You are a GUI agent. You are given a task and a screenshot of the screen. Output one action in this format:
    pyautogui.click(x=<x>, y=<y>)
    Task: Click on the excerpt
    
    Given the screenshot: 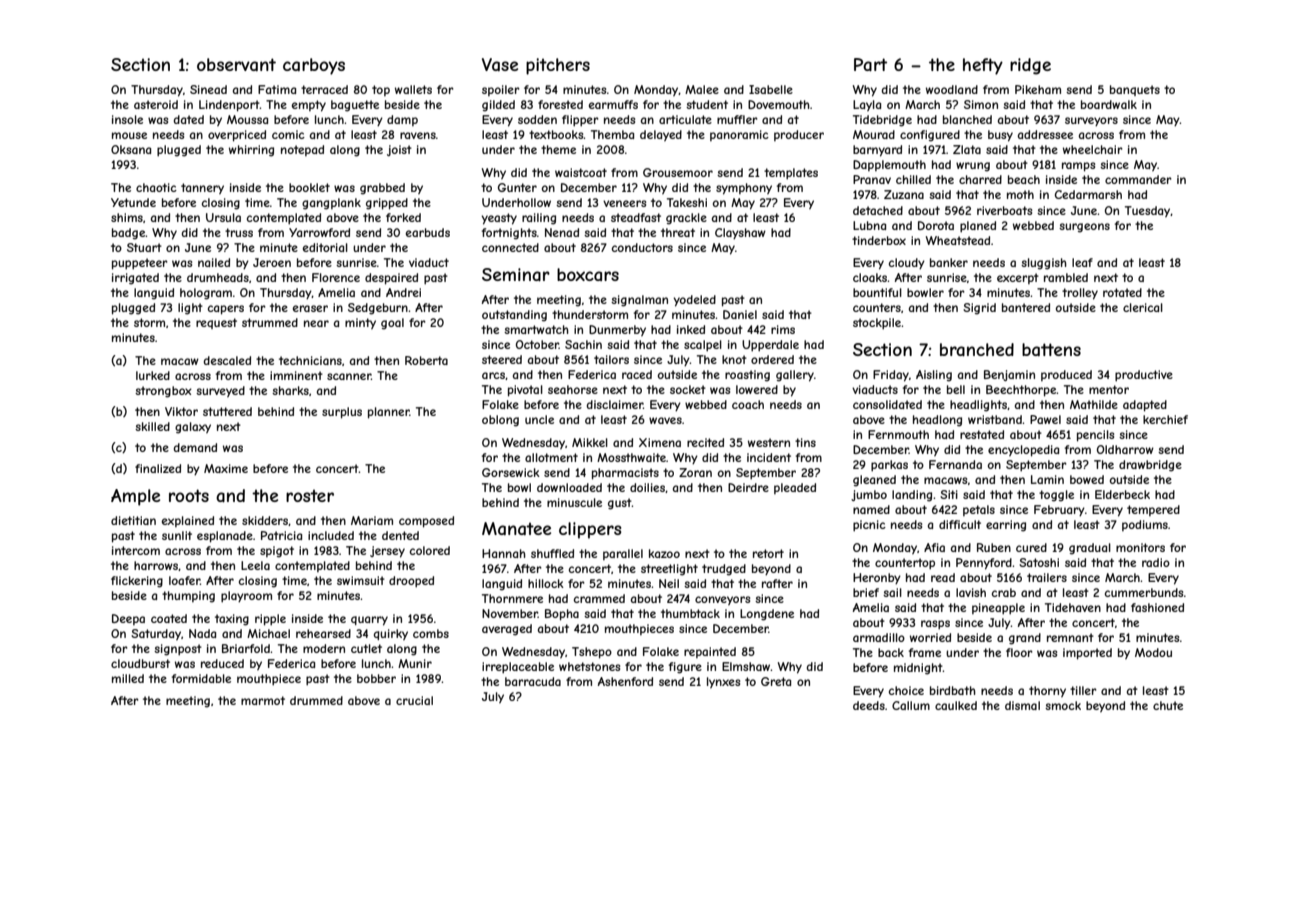 What is the action you would take?
    pyautogui.click(x=1018, y=278)
